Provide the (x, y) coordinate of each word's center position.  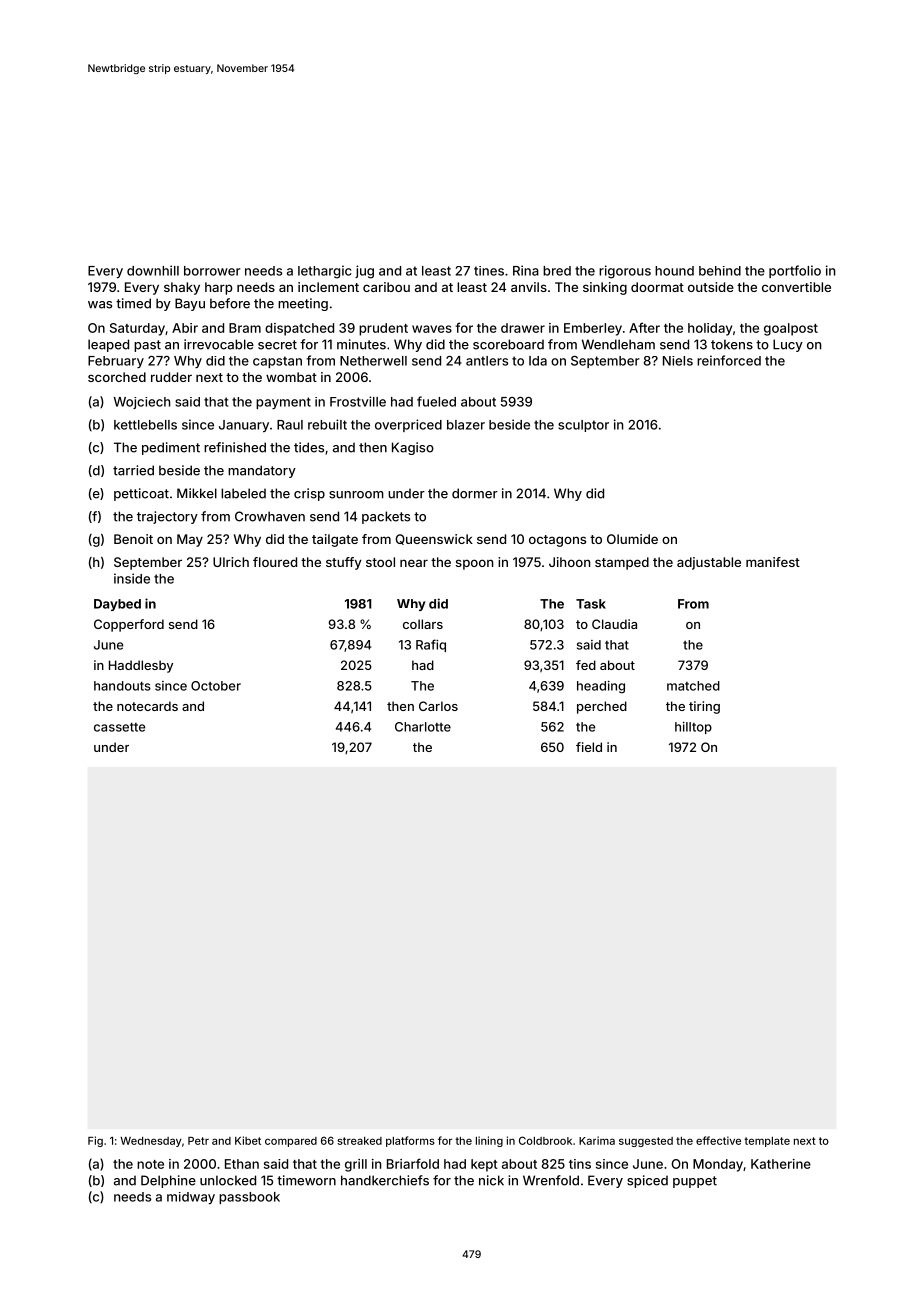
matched (693, 686)
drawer (523, 328)
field (589, 747)
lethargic (325, 272)
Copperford (129, 625)
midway (191, 1198)
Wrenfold (551, 1180)
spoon (474, 564)
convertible (796, 287)
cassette (119, 727)
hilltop (693, 728)
